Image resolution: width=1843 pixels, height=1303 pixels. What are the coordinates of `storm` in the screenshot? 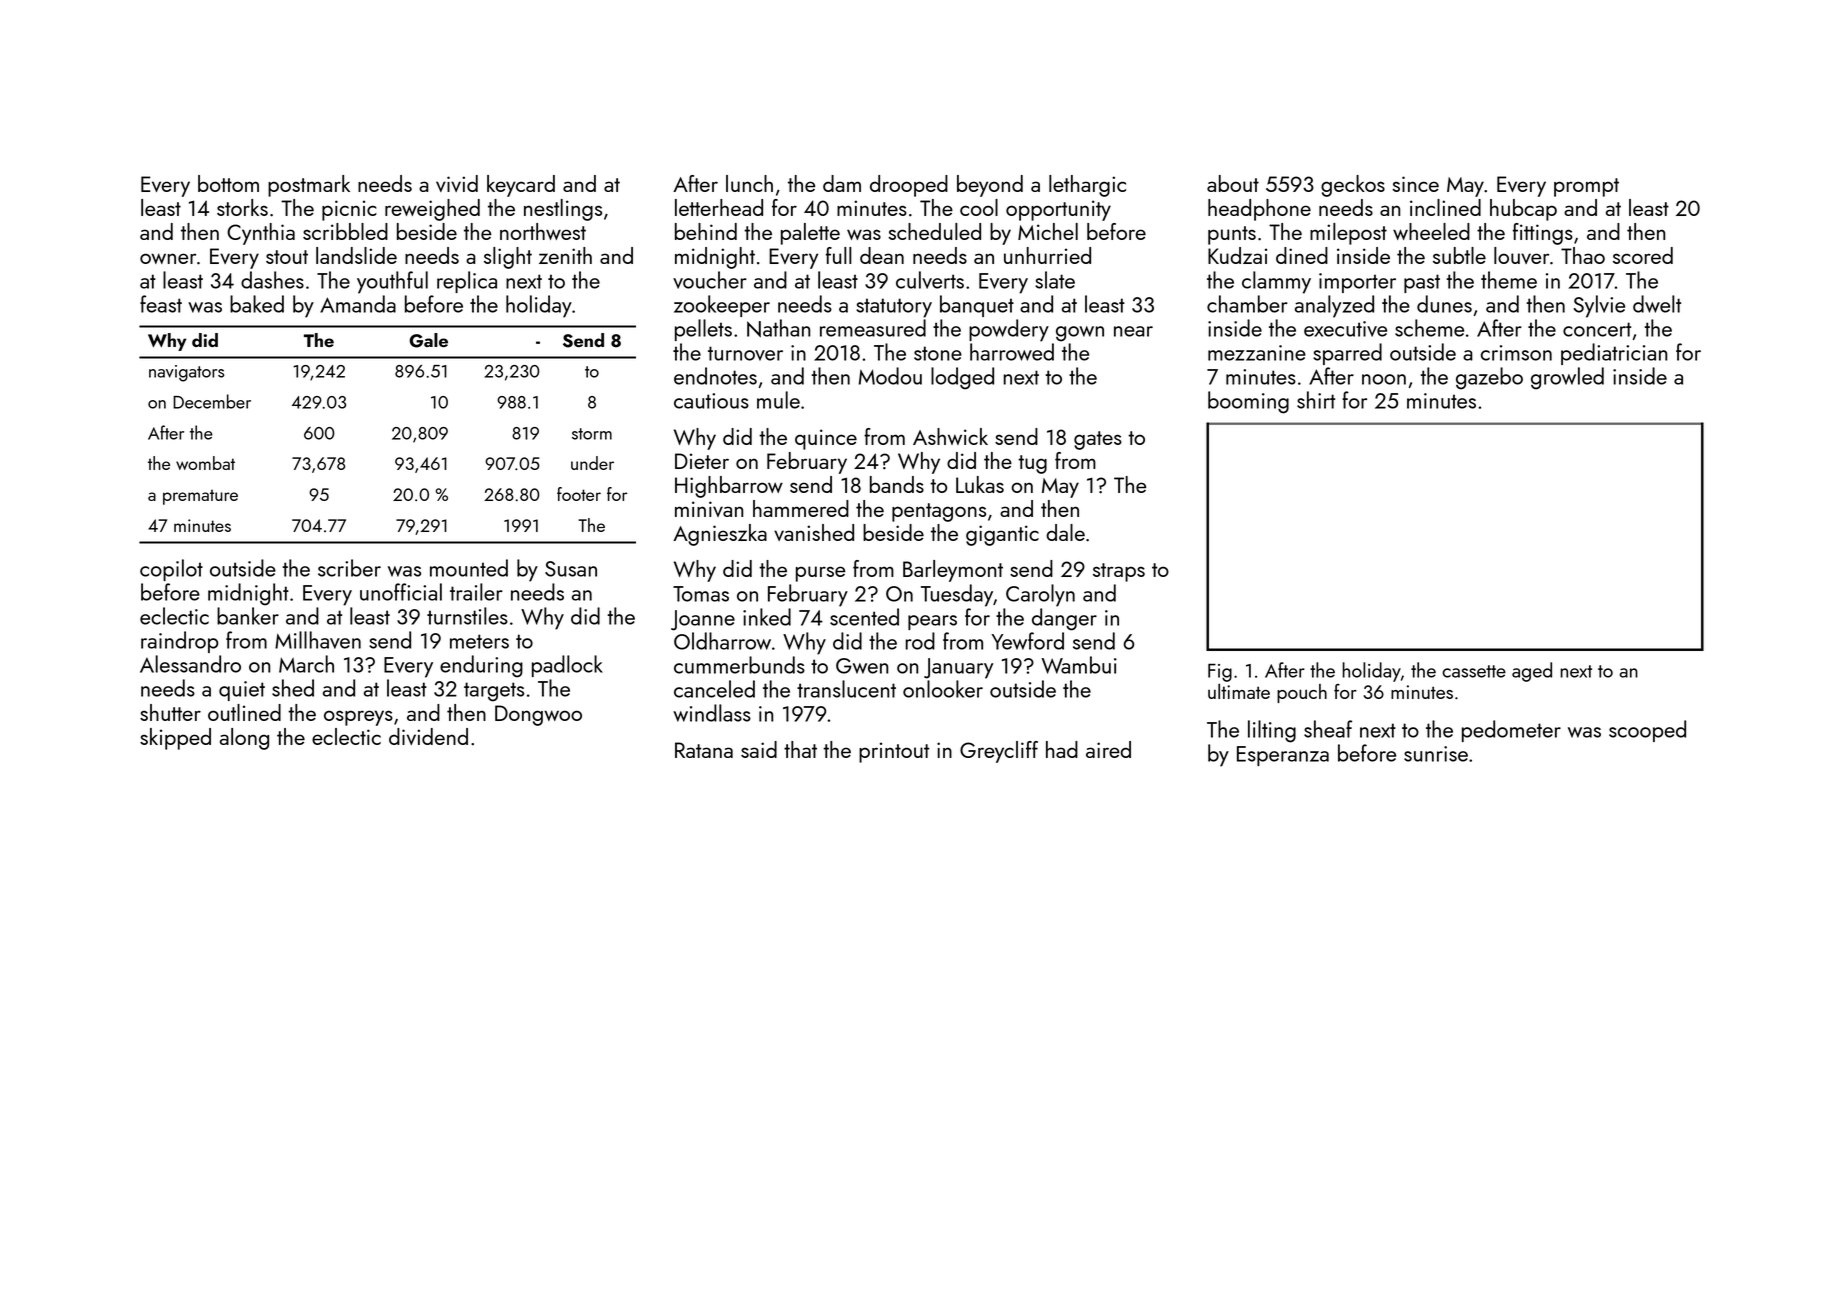 It's located at (592, 434).
